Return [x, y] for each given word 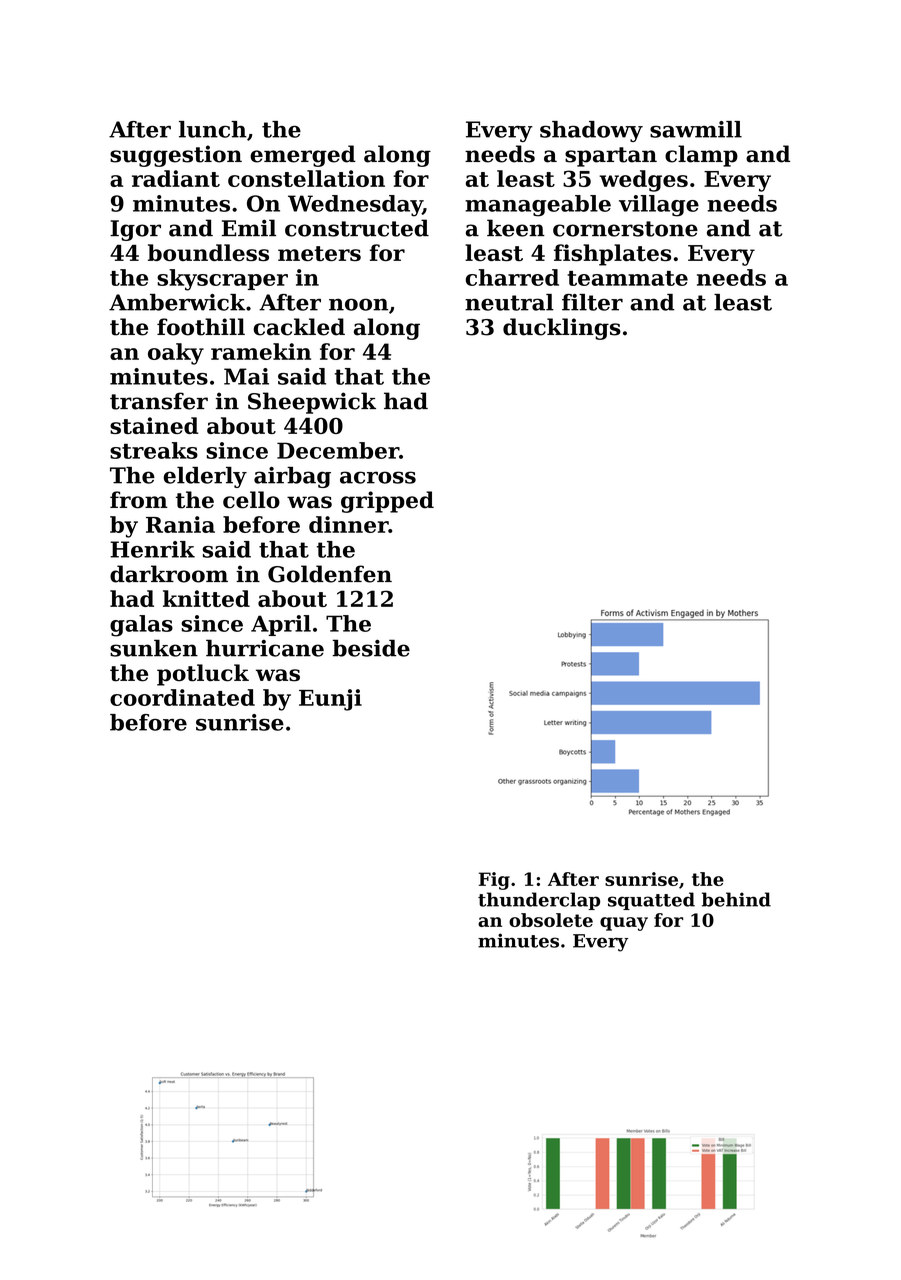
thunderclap [539, 901]
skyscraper [222, 280]
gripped [387, 502]
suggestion [176, 156]
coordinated [182, 697]
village [659, 206]
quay [624, 924]
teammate [627, 278]
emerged [303, 156]
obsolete [551, 920]
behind [736, 899]
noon [358, 304]
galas [141, 626]
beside [371, 648]
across [378, 477]
